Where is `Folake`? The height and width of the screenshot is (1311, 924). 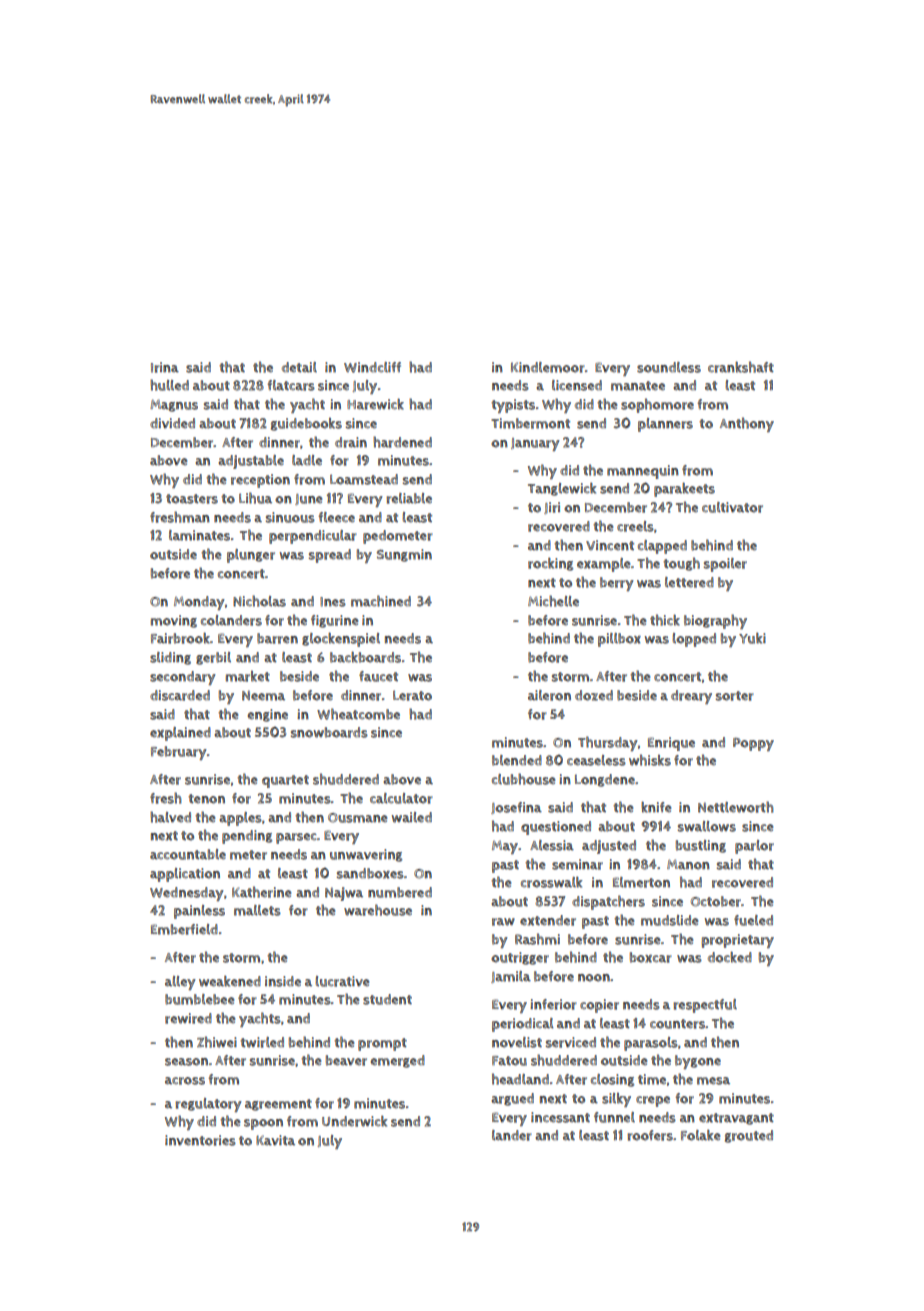 Folake is located at coordinates (701, 1135).
